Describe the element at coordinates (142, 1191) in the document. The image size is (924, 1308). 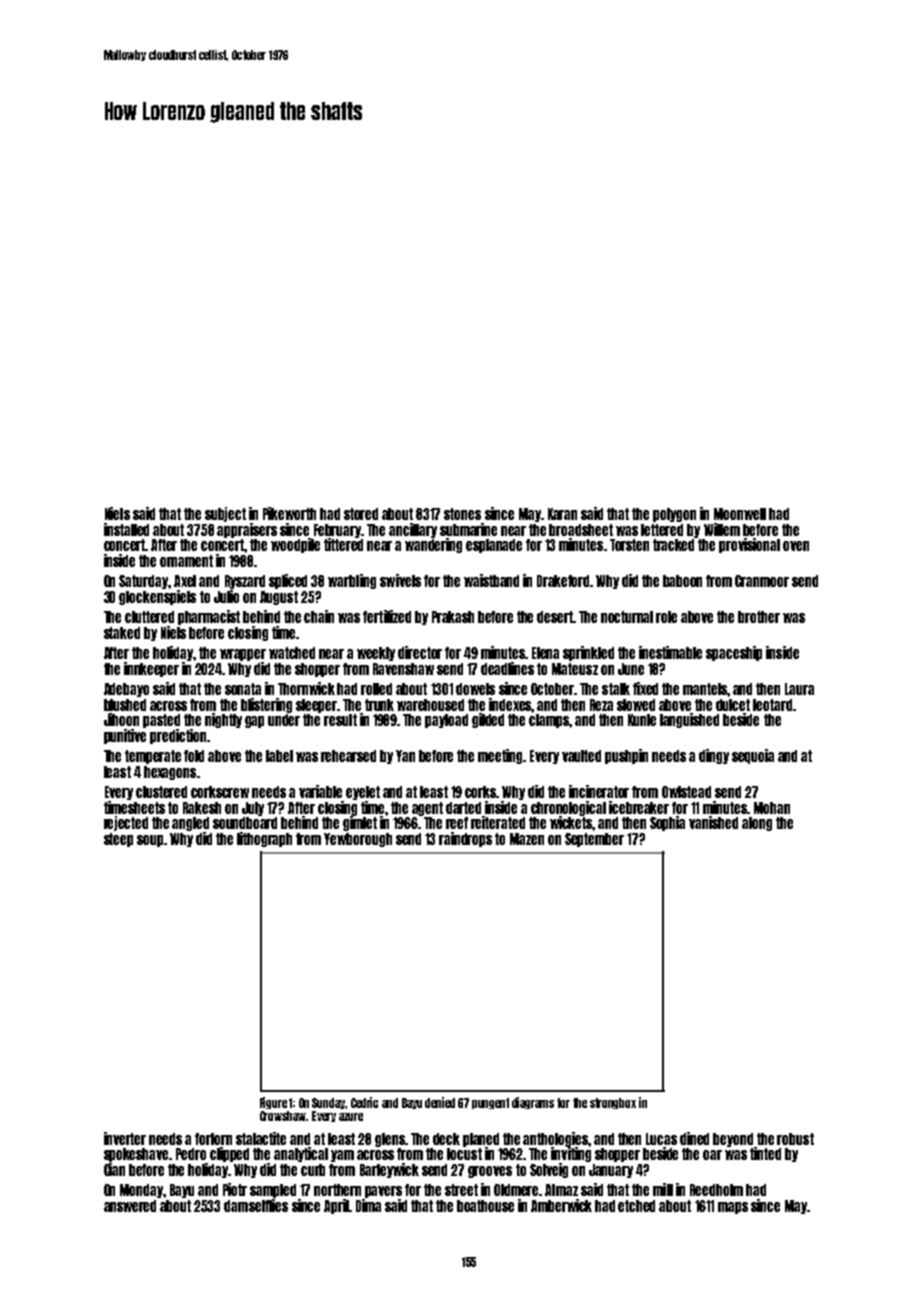
I see `Monday` at that location.
